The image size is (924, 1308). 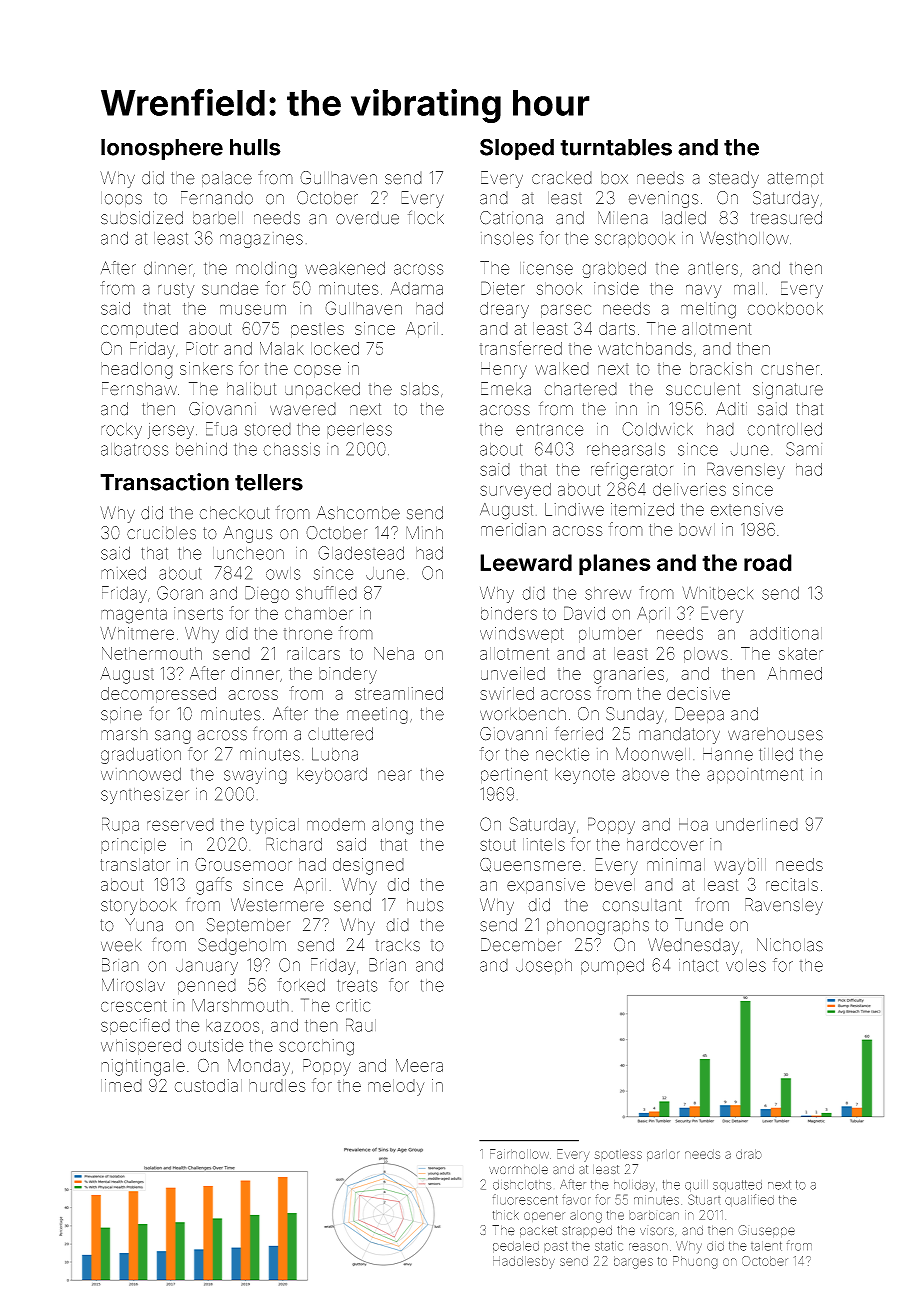 I want to click on pestles, so click(x=317, y=330).
